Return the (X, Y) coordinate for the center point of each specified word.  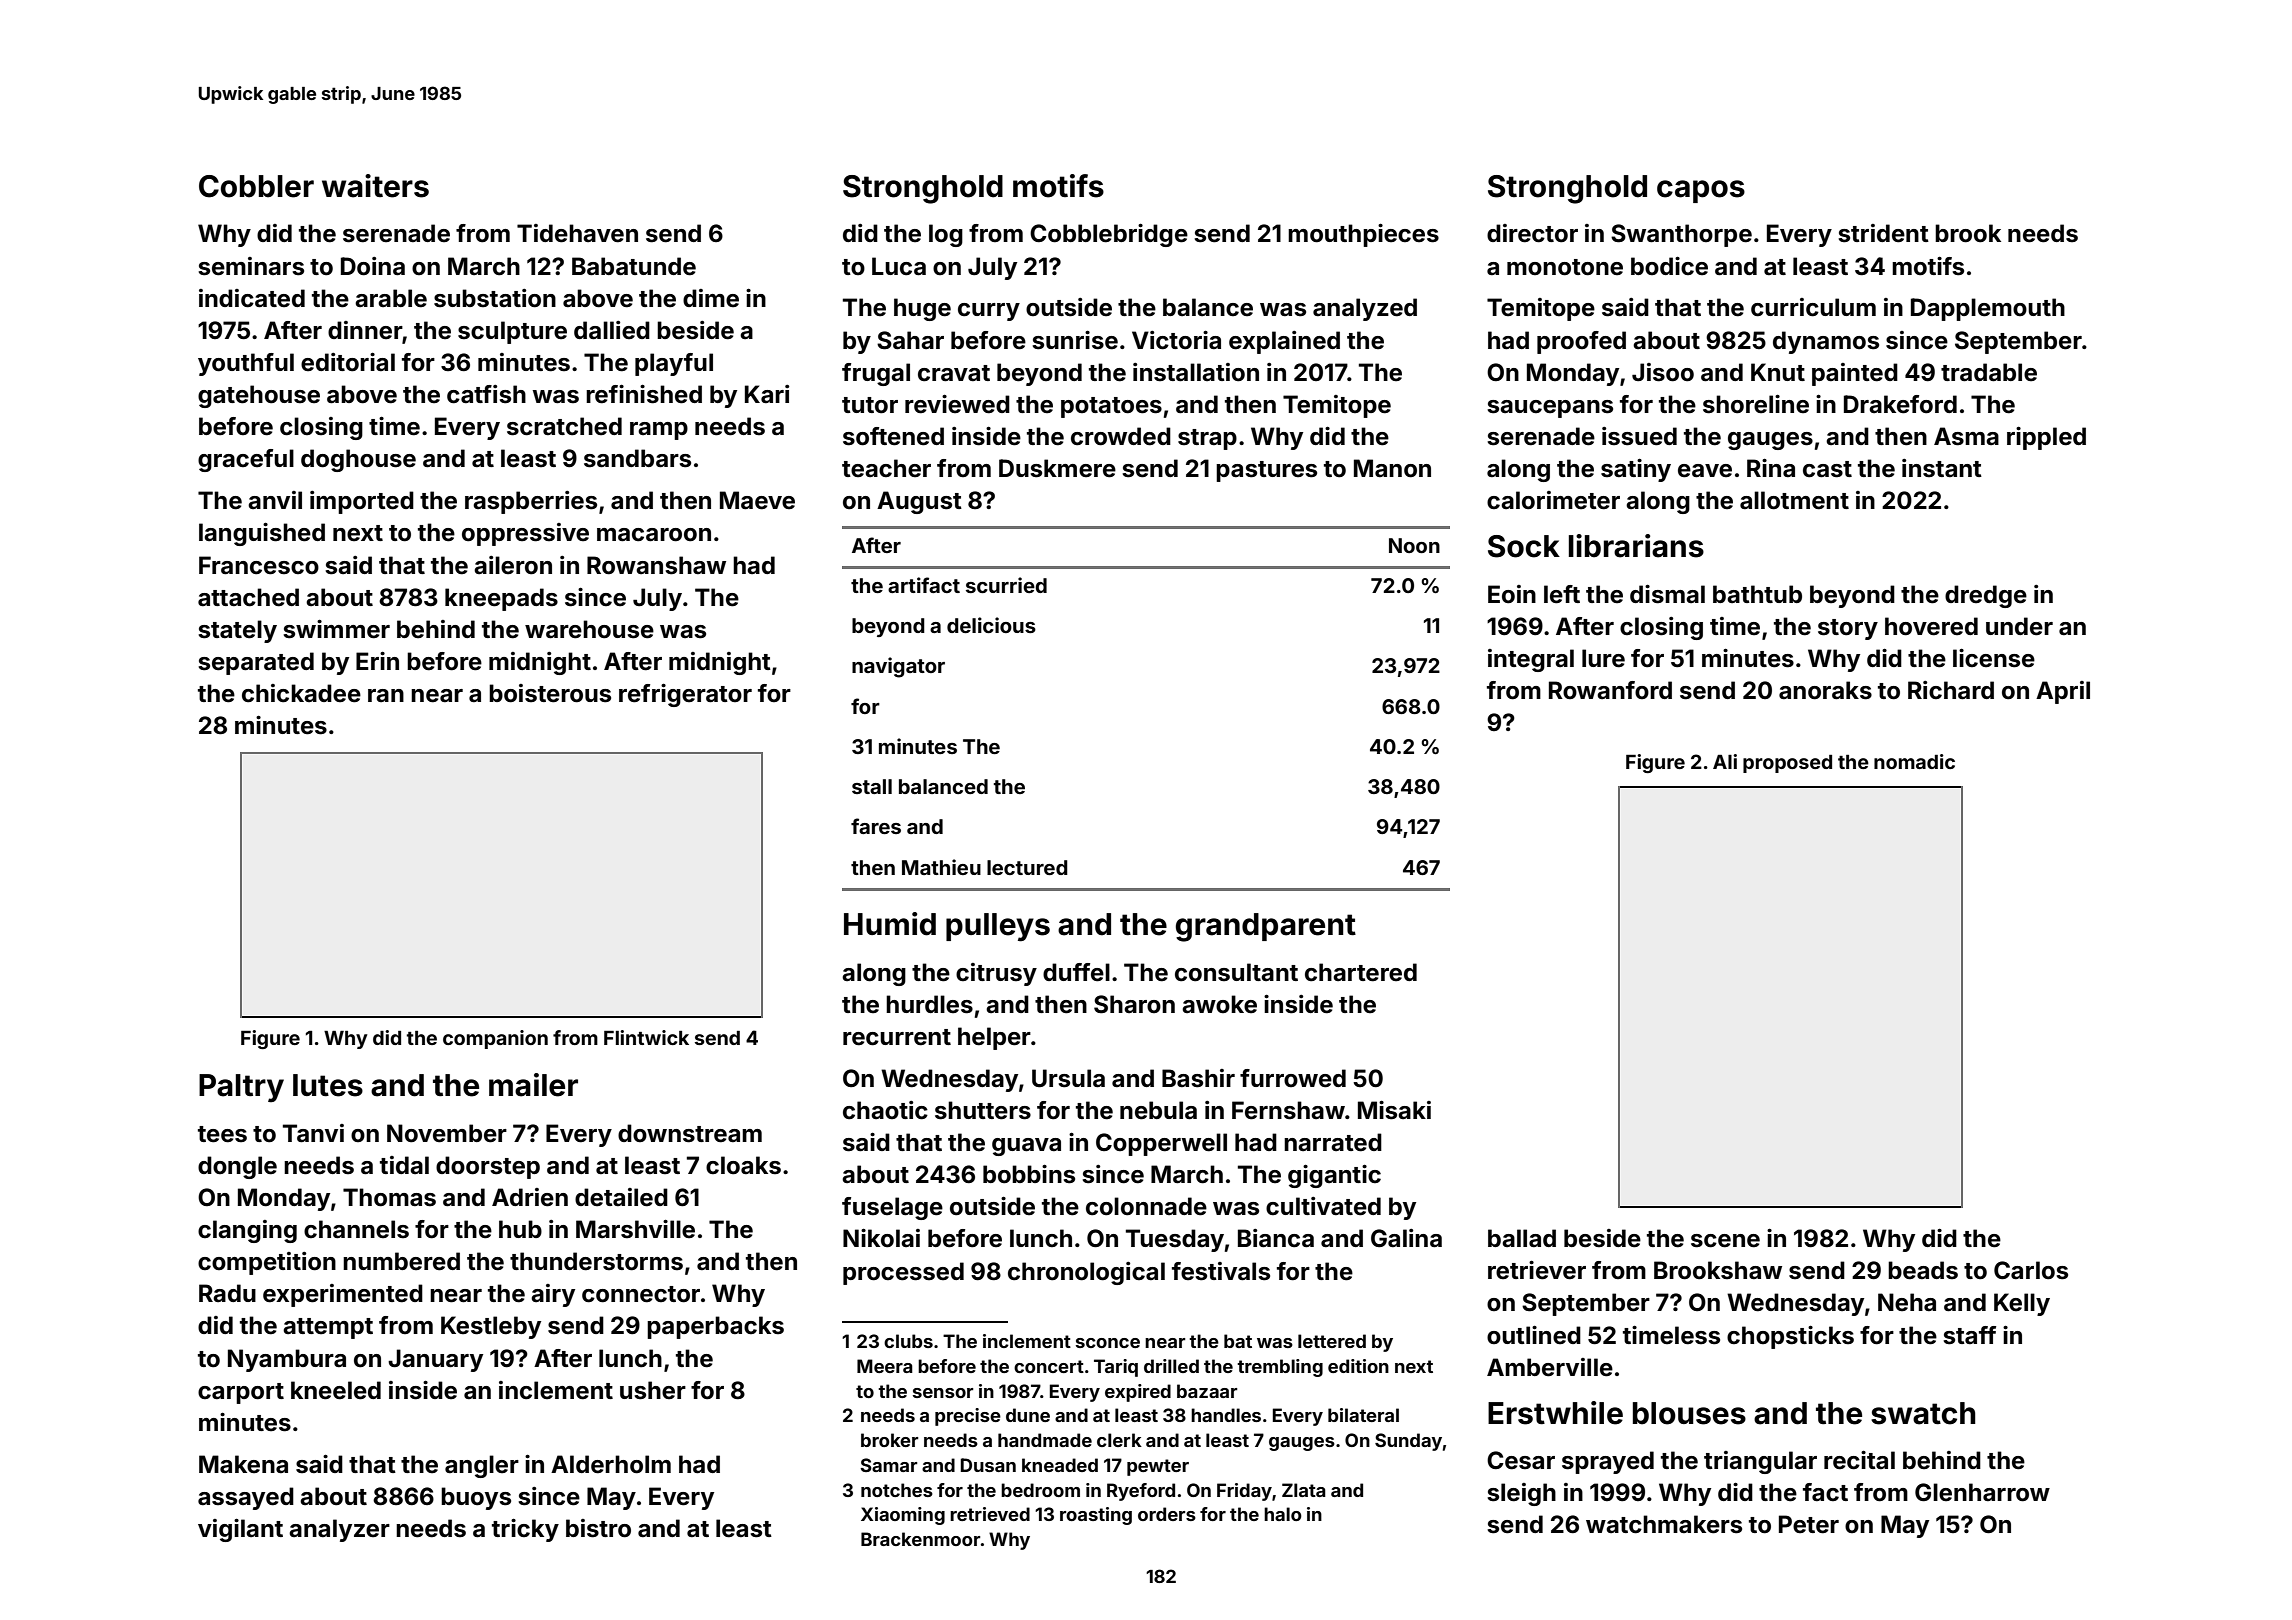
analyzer (339, 1530)
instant (1942, 468)
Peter (1809, 1524)
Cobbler (256, 186)
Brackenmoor (920, 1539)
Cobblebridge (1109, 235)
